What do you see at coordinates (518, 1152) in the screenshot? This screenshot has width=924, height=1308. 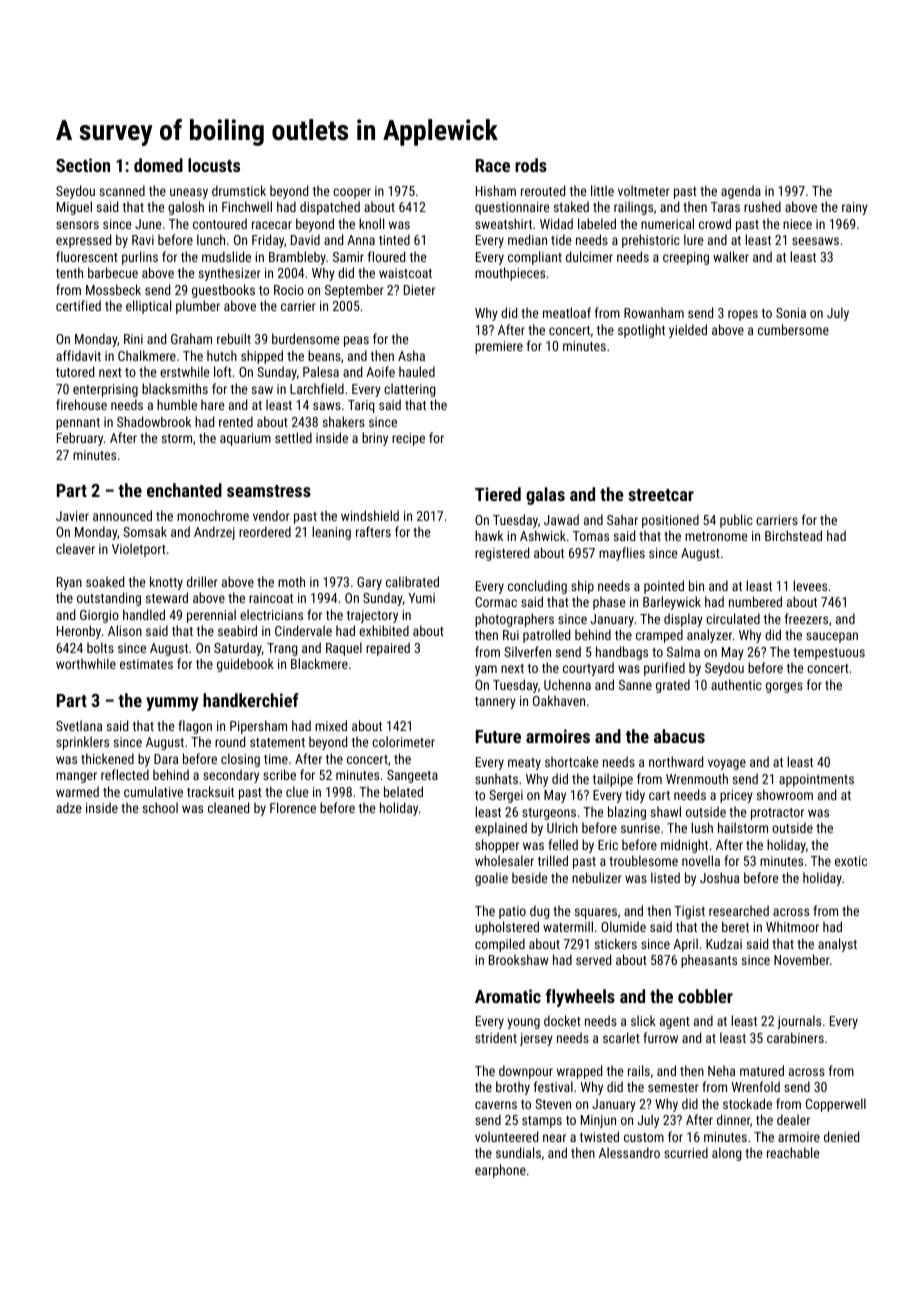 I see `sundials` at bounding box center [518, 1152].
